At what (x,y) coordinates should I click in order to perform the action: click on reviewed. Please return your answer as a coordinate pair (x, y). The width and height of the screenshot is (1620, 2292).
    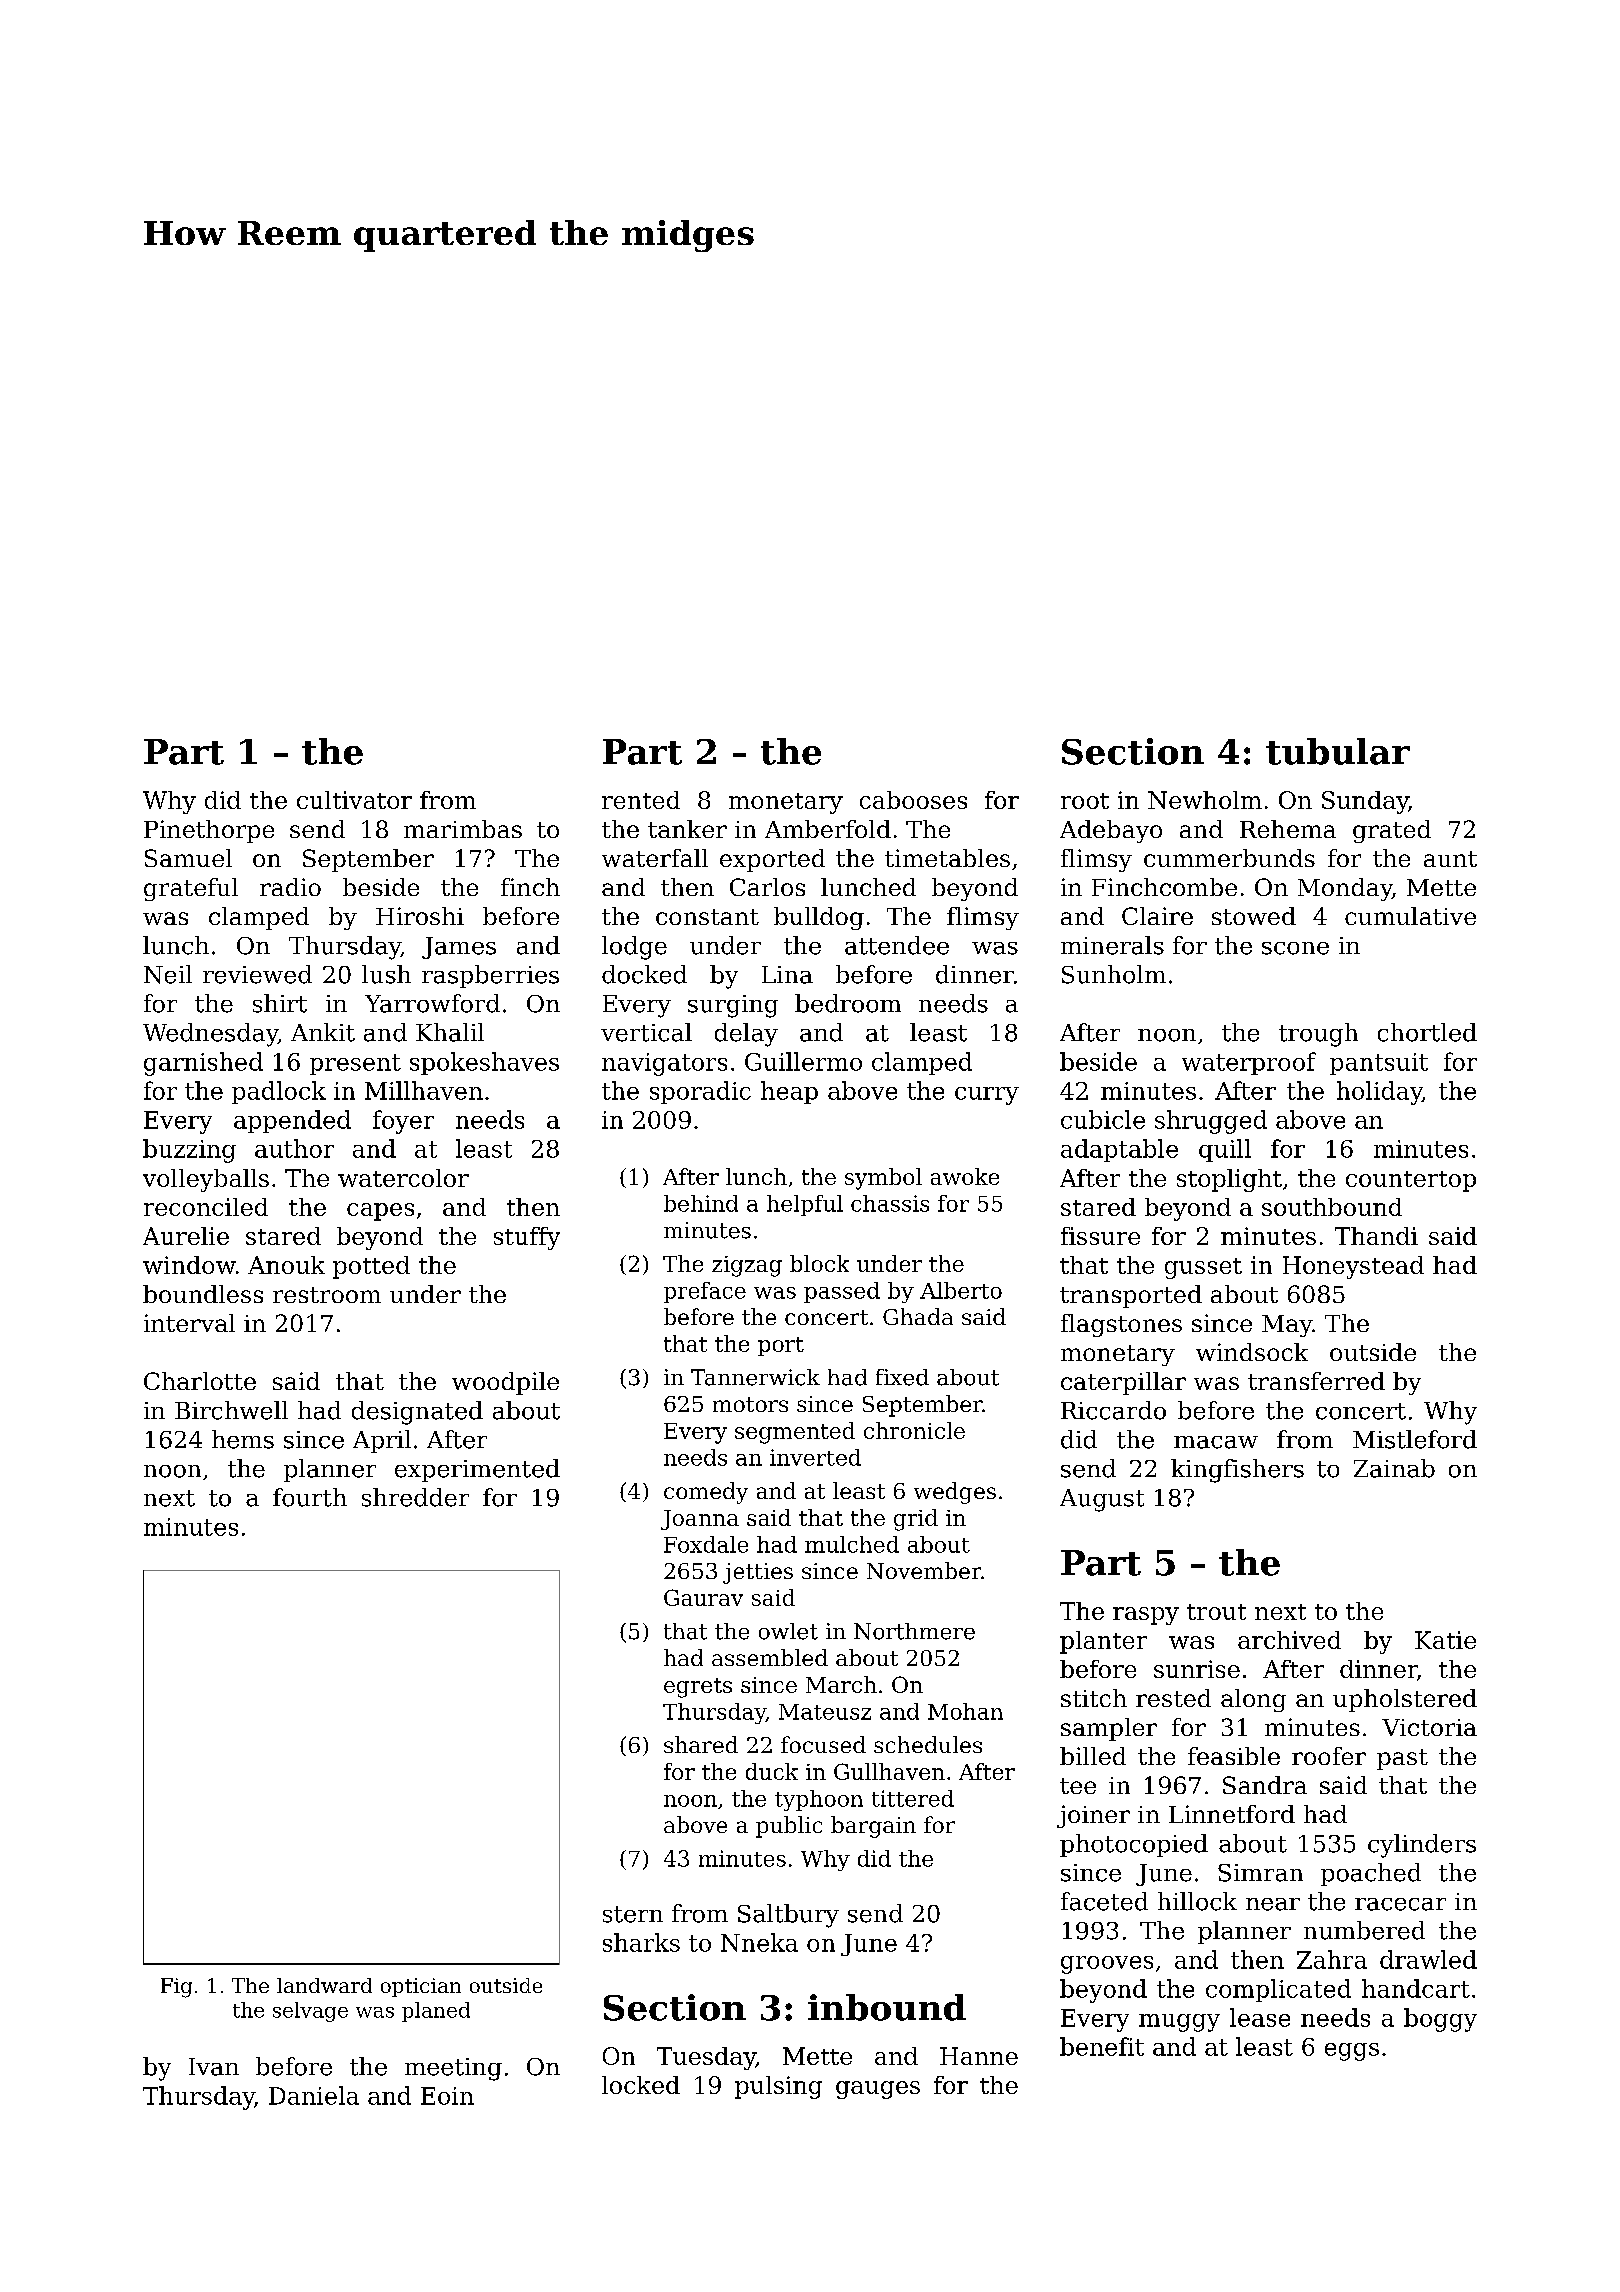
    Looking at the image, I should click on (257, 974).
